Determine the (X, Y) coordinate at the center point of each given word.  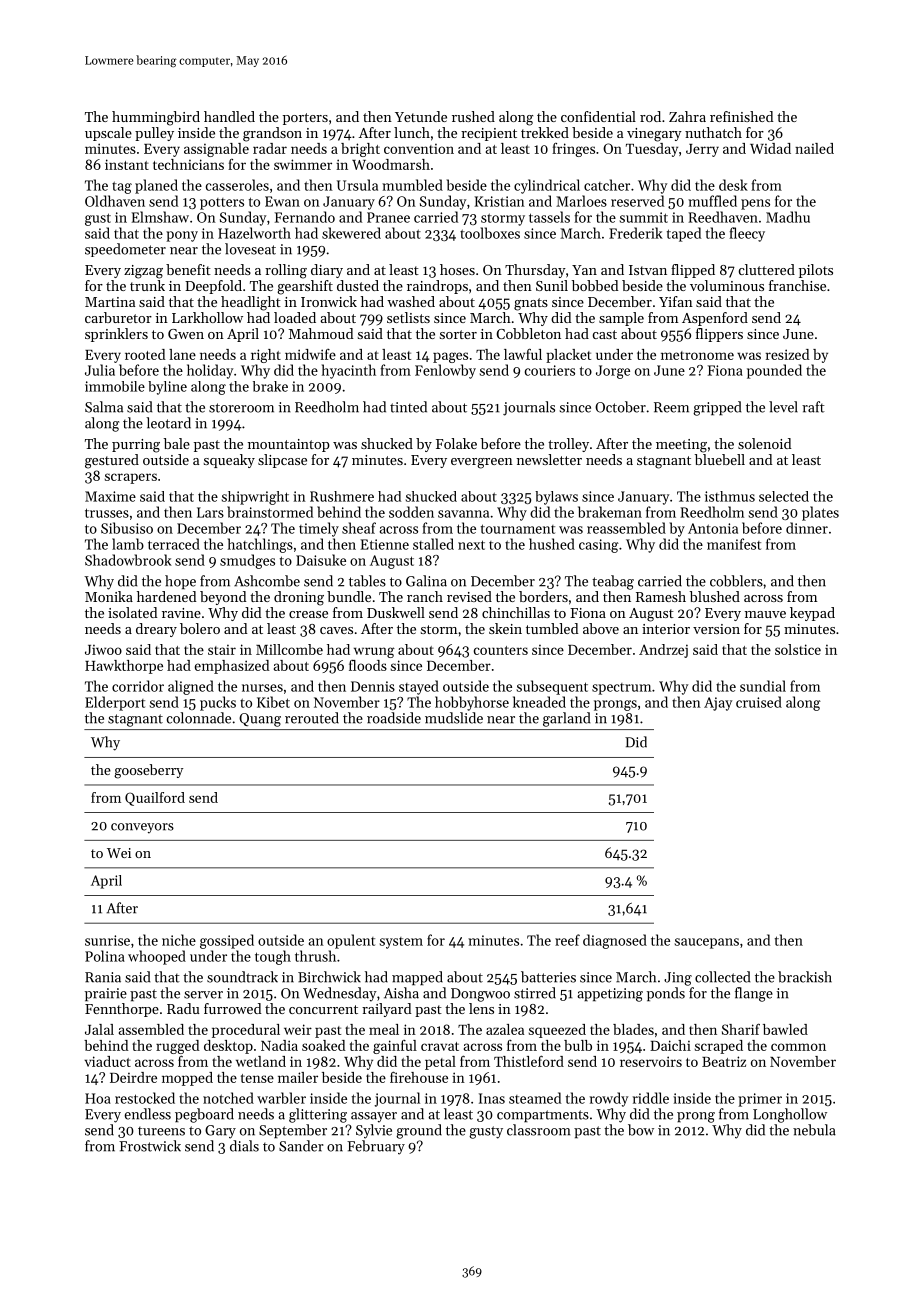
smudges (247, 561)
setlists (408, 317)
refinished (742, 116)
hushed (552, 544)
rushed (473, 116)
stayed (419, 687)
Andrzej (663, 651)
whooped (157, 957)
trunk (147, 285)
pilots (816, 271)
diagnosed (615, 941)
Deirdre (133, 1077)
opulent (351, 941)
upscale (108, 134)
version (716, 629)
